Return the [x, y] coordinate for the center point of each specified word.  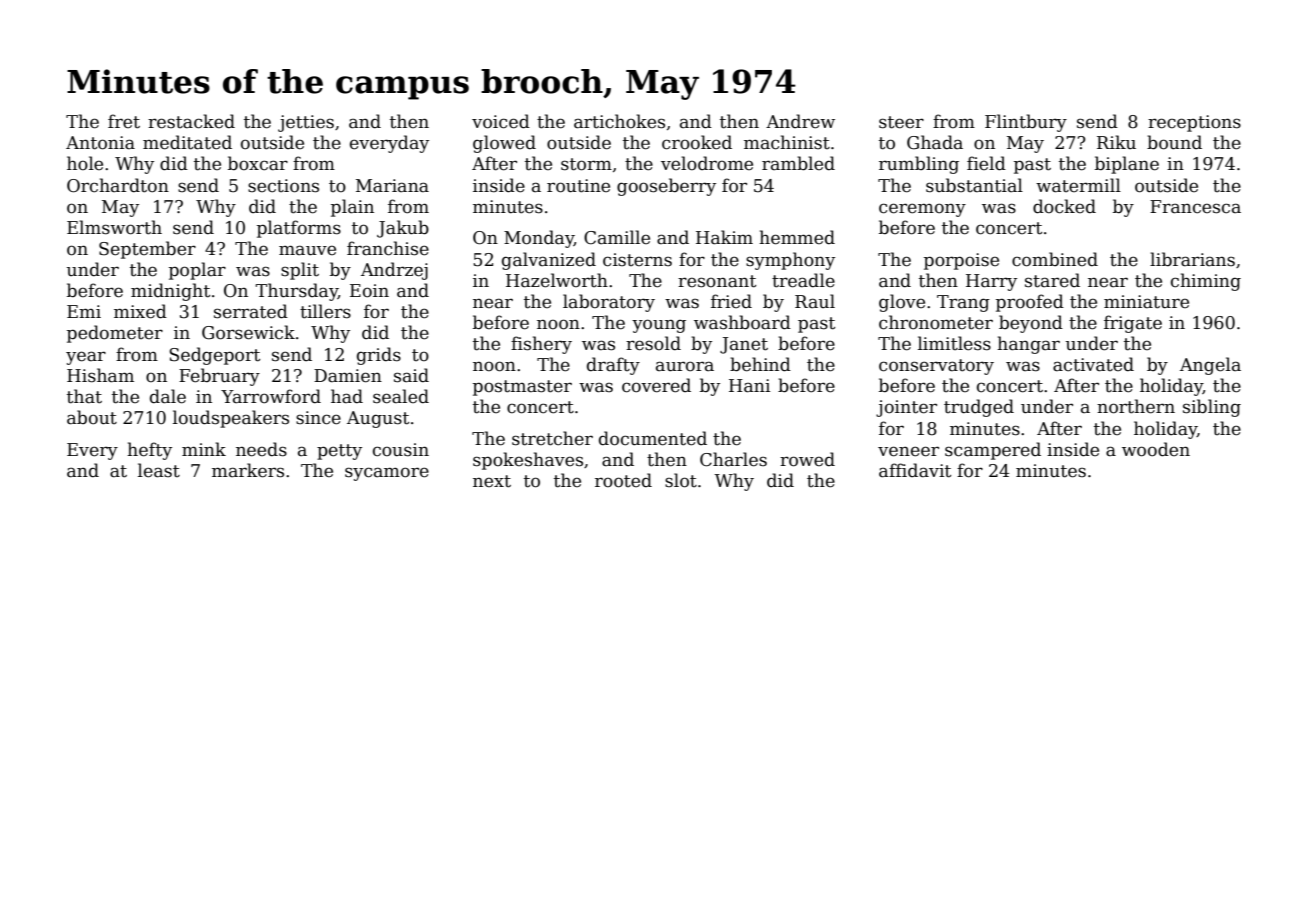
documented [653, 438]
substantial [974, 185]
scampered [993, 451]
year [86, 358]
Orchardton [118, 185]
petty [339, 452]
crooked [697, 142]
